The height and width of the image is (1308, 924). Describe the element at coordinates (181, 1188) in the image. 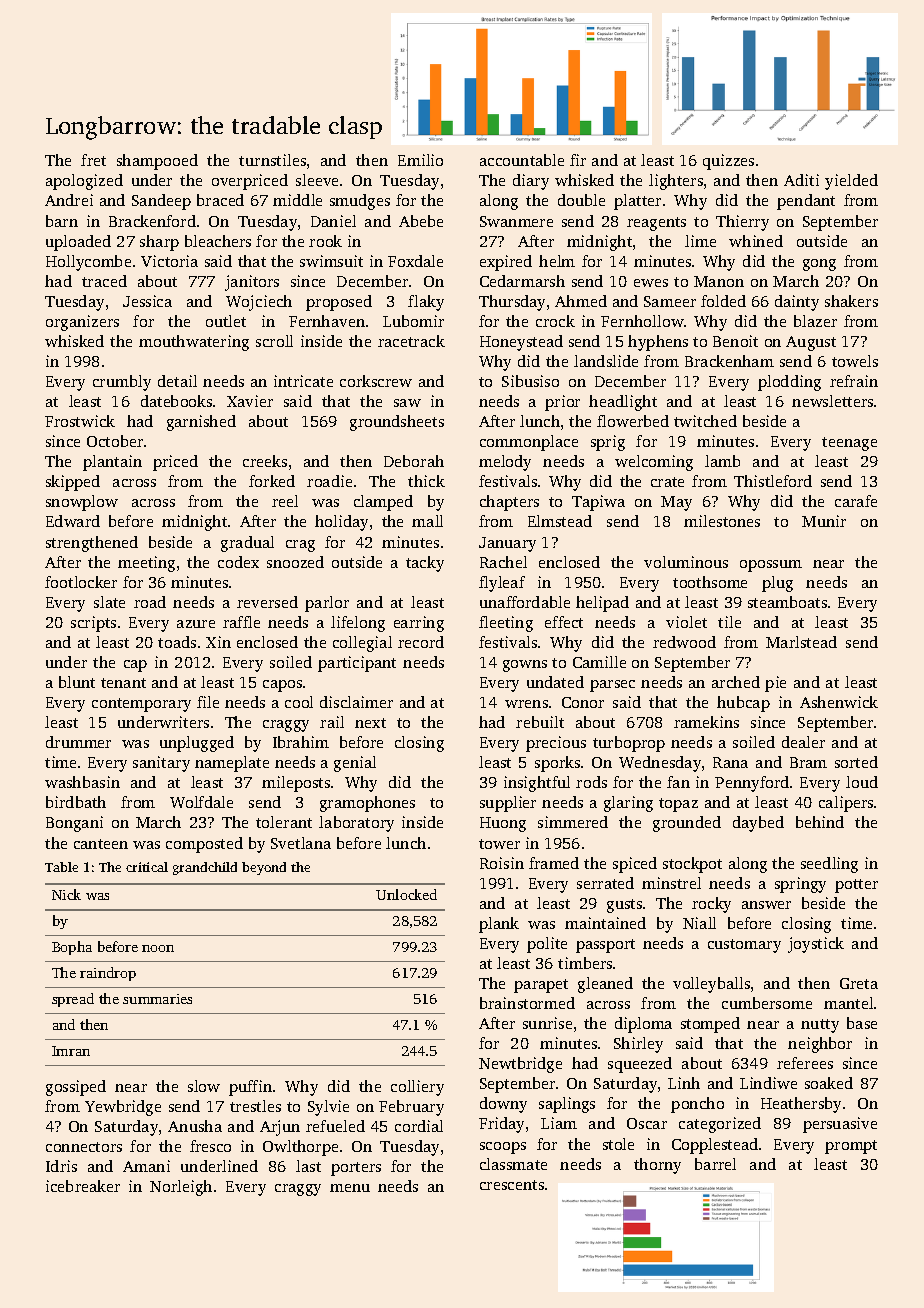

I see `Norleigh` at that location.
